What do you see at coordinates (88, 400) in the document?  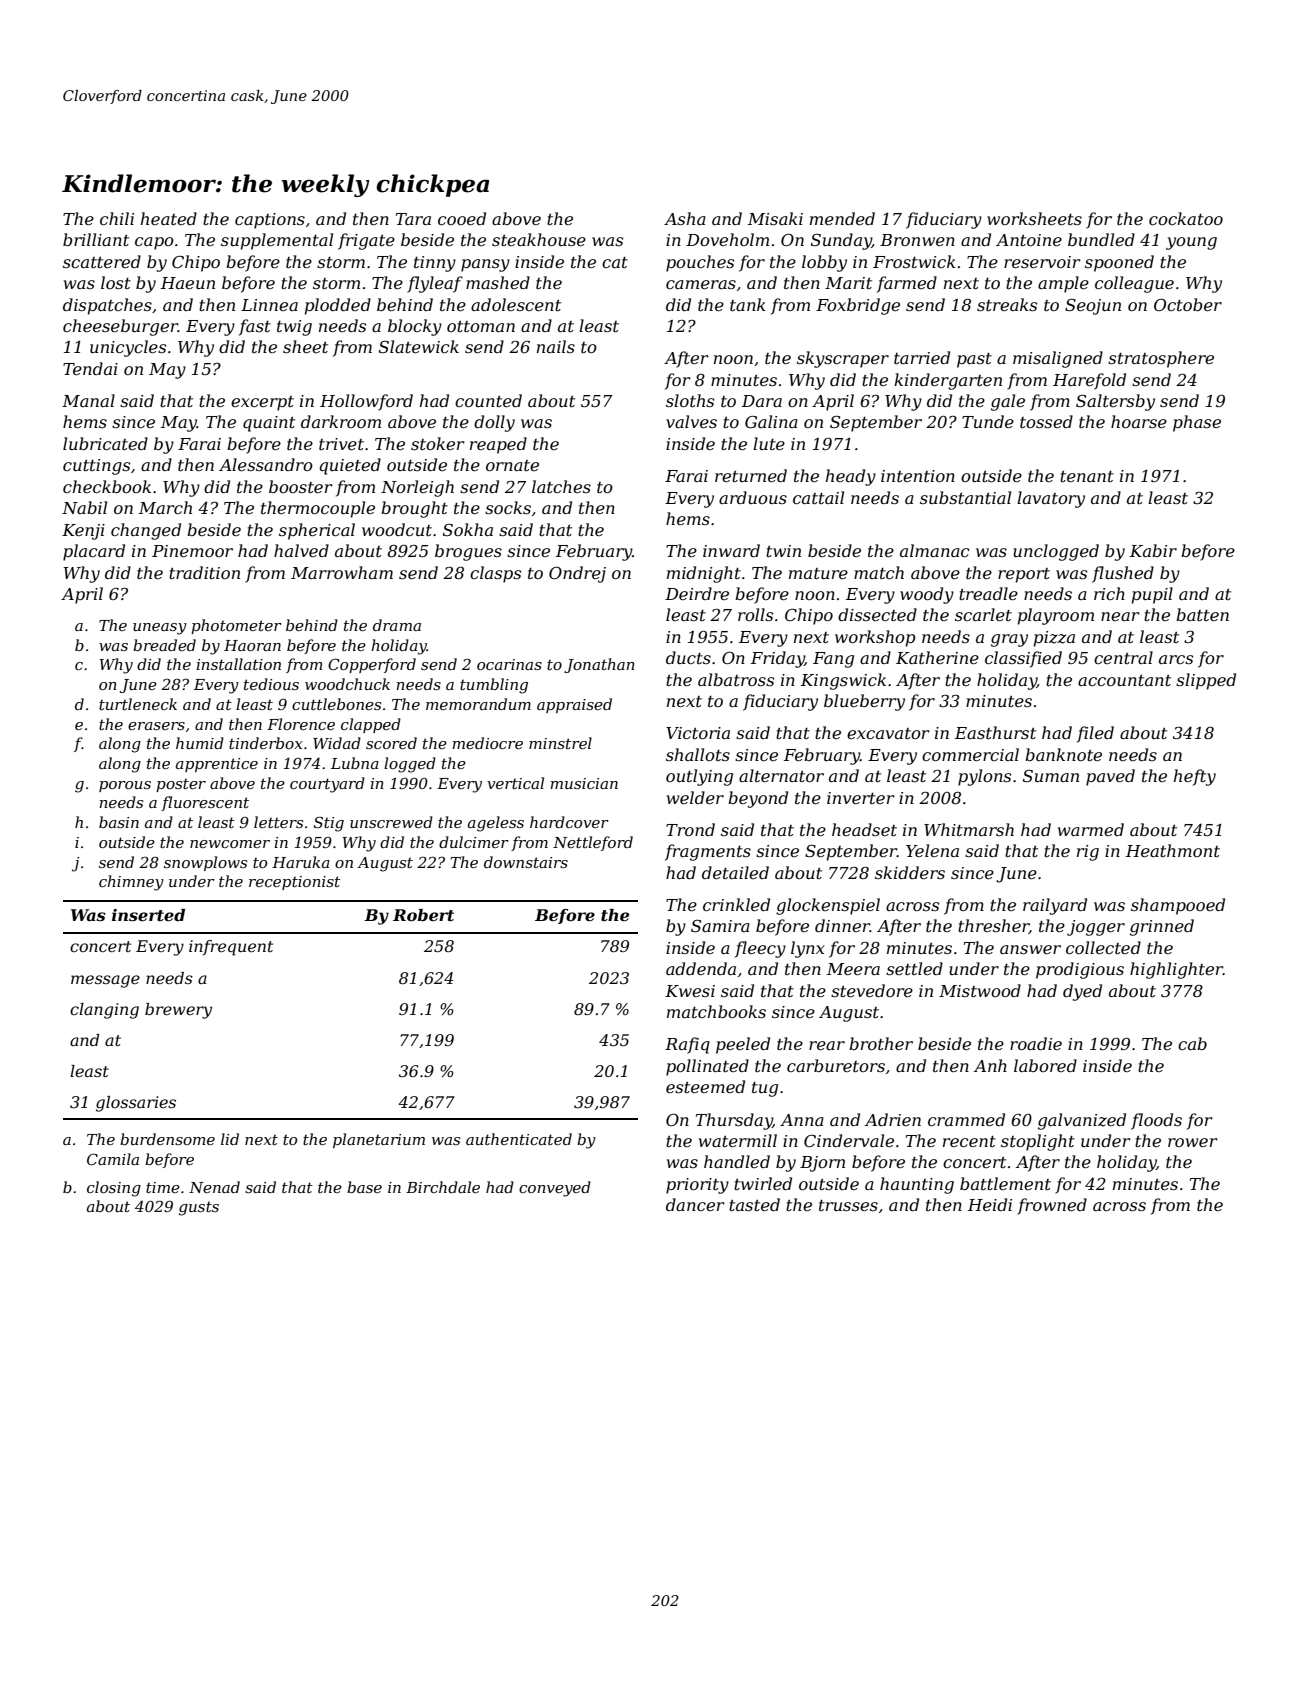 I see `Manal` at bounding box center [88, 400].
